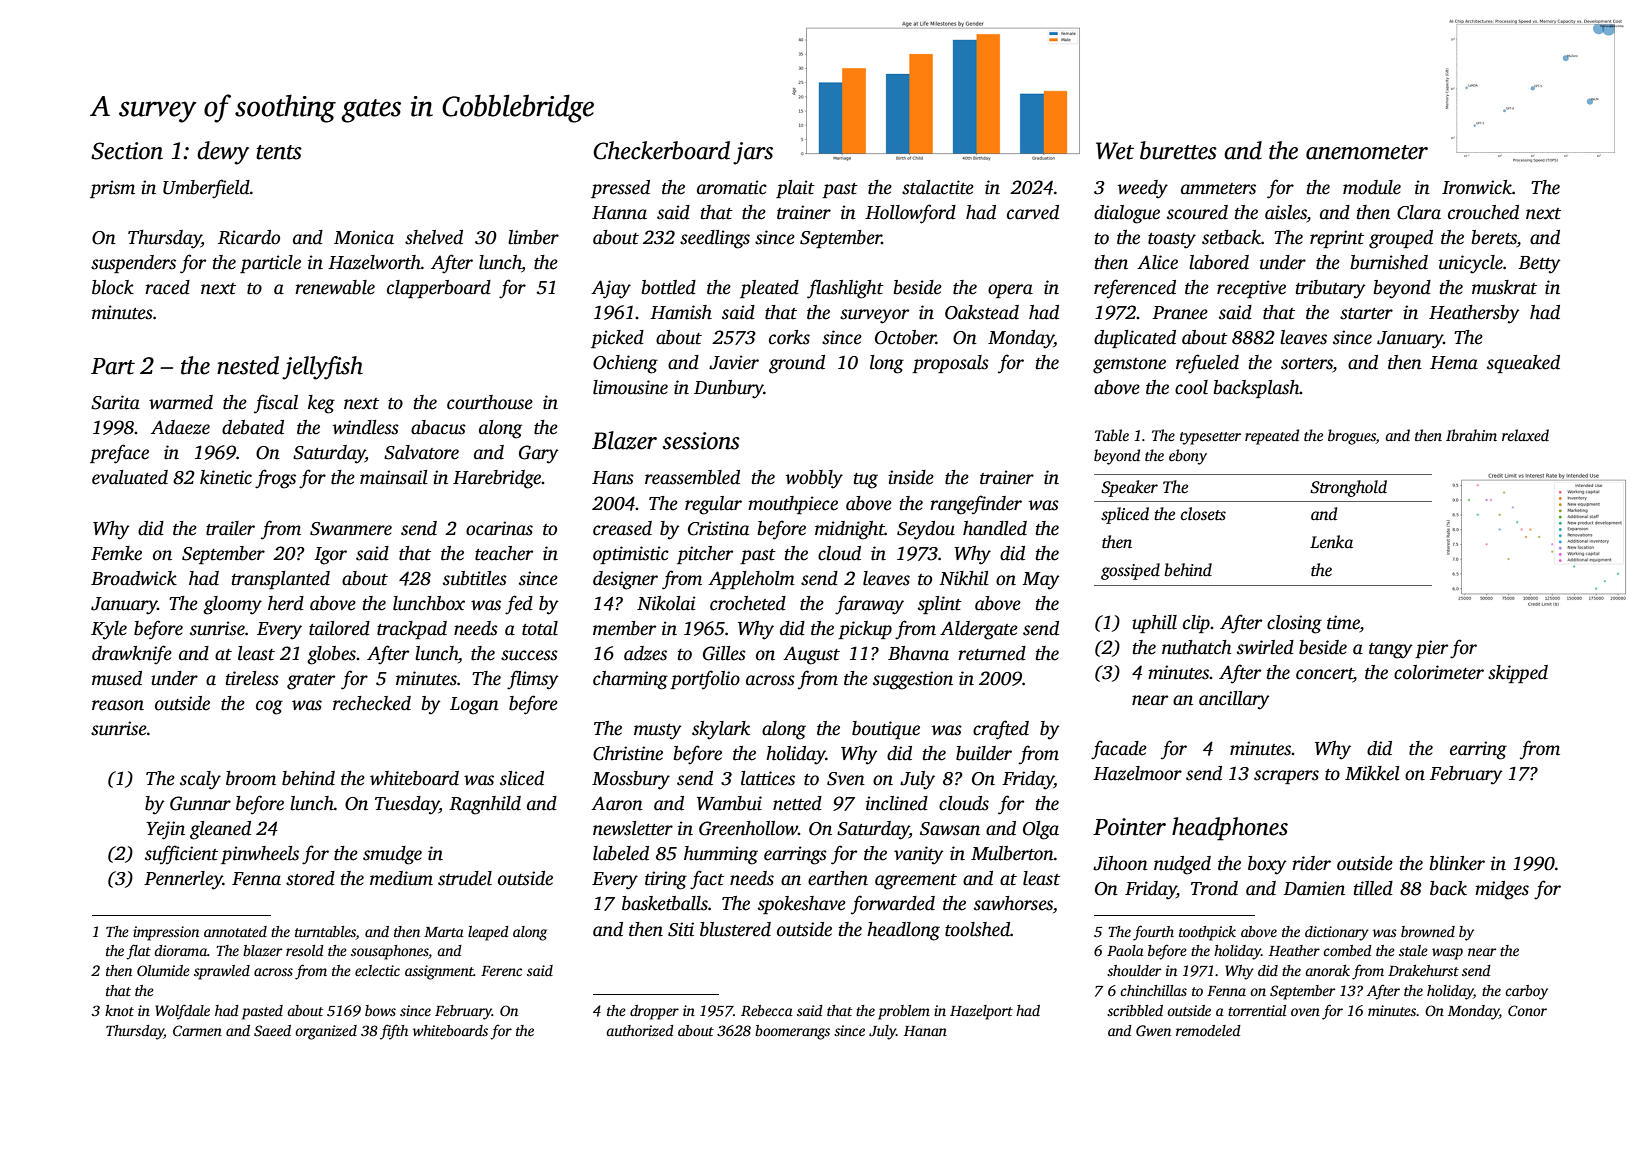 The width and height of the page is (1652, 1168). What do you see at coordinates (253, 427) in the page?
I see `debated` at bounding box center [253, 427].
